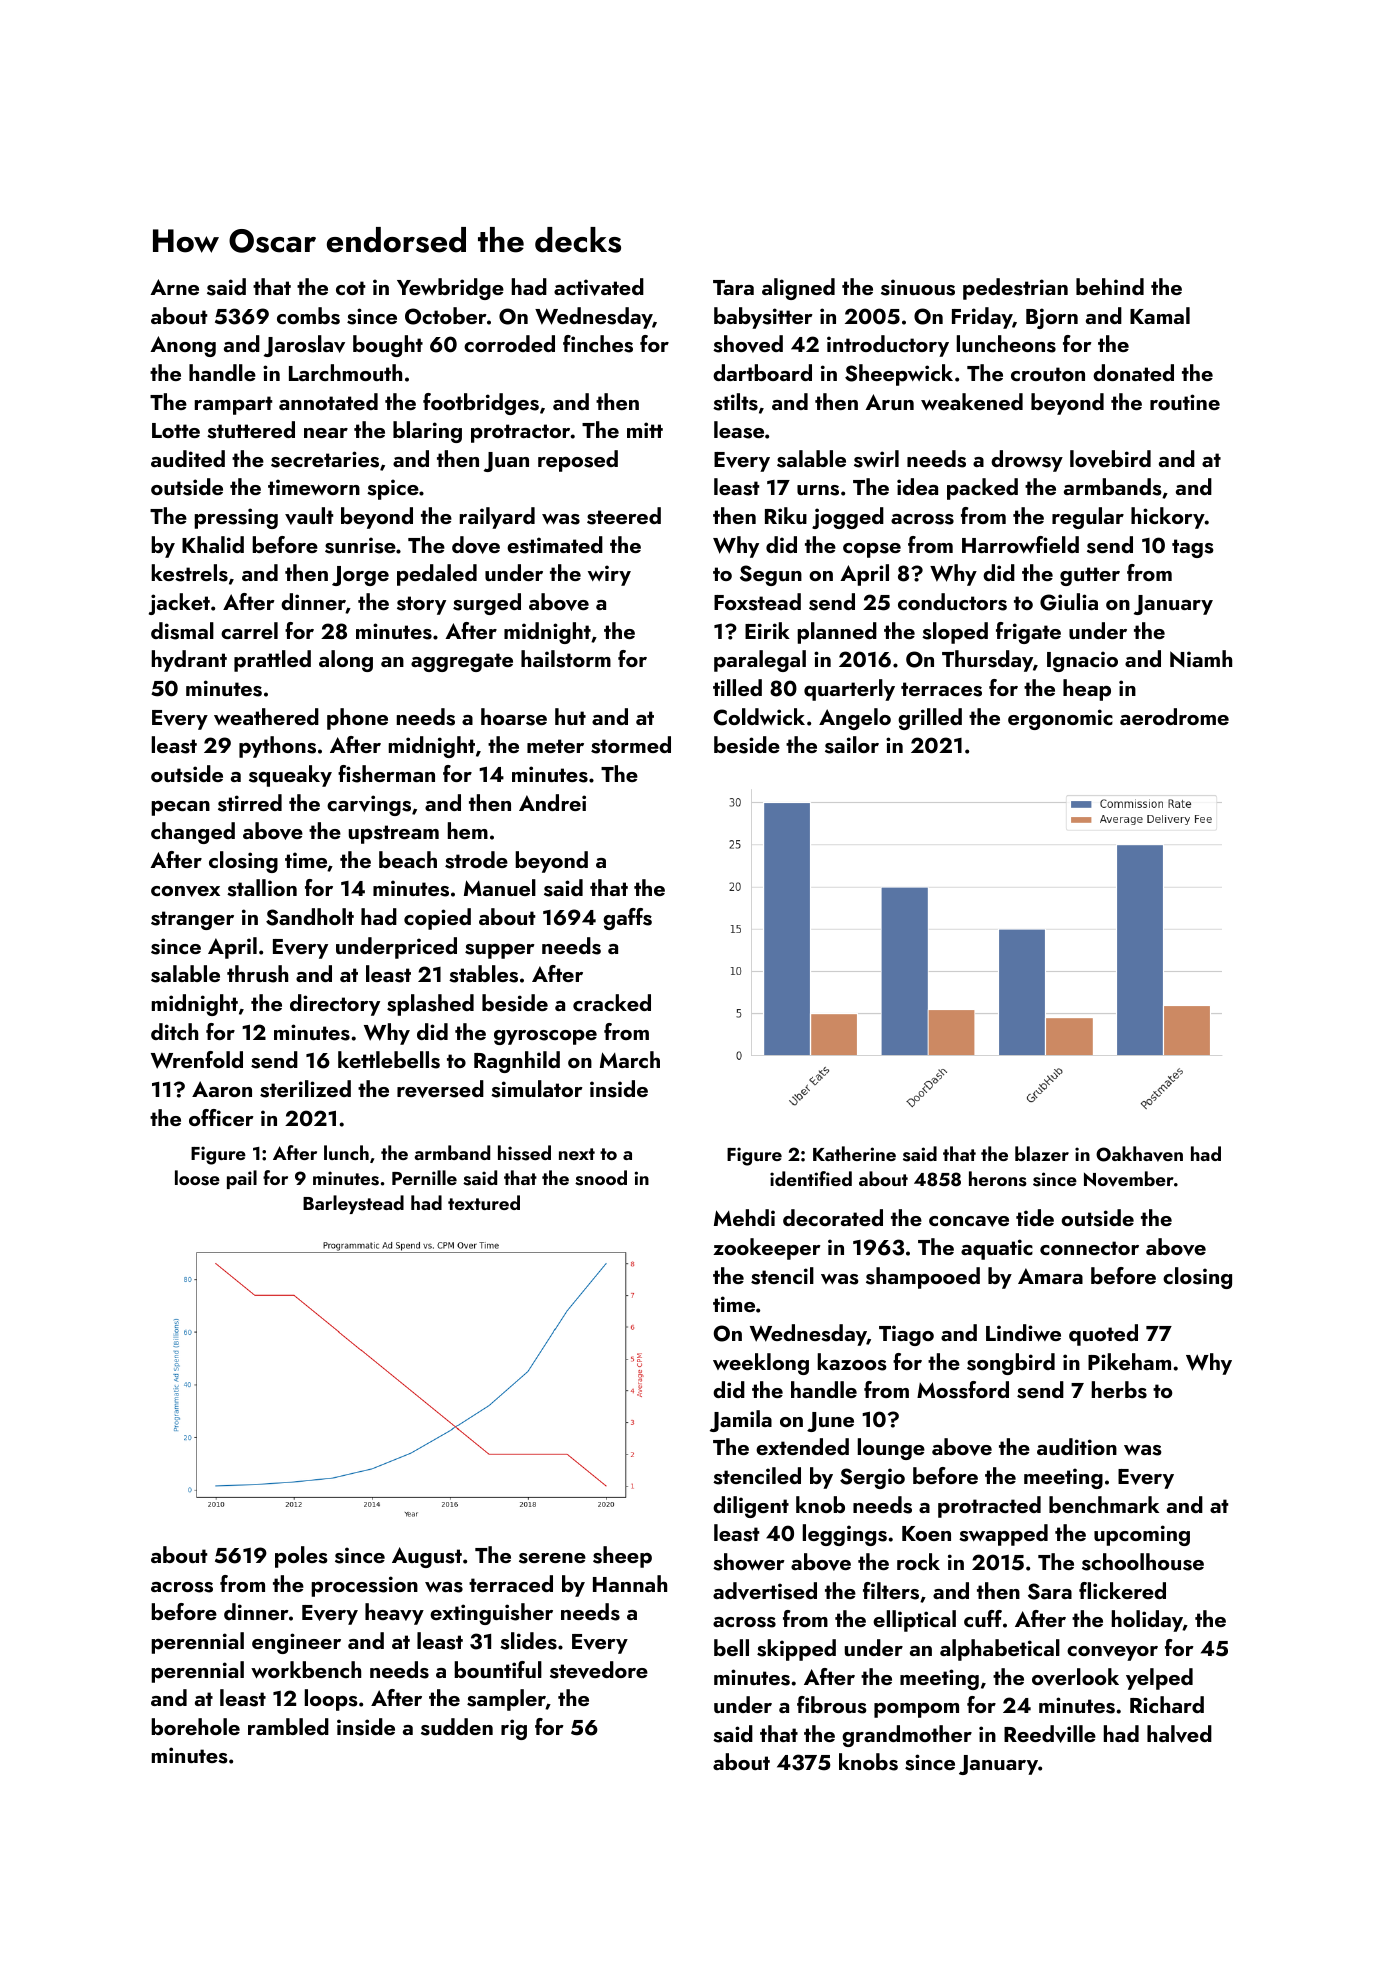  What do you see at coordinates (930, 719) in the document?
I see `grilled` at bounding box center [930, 719].
